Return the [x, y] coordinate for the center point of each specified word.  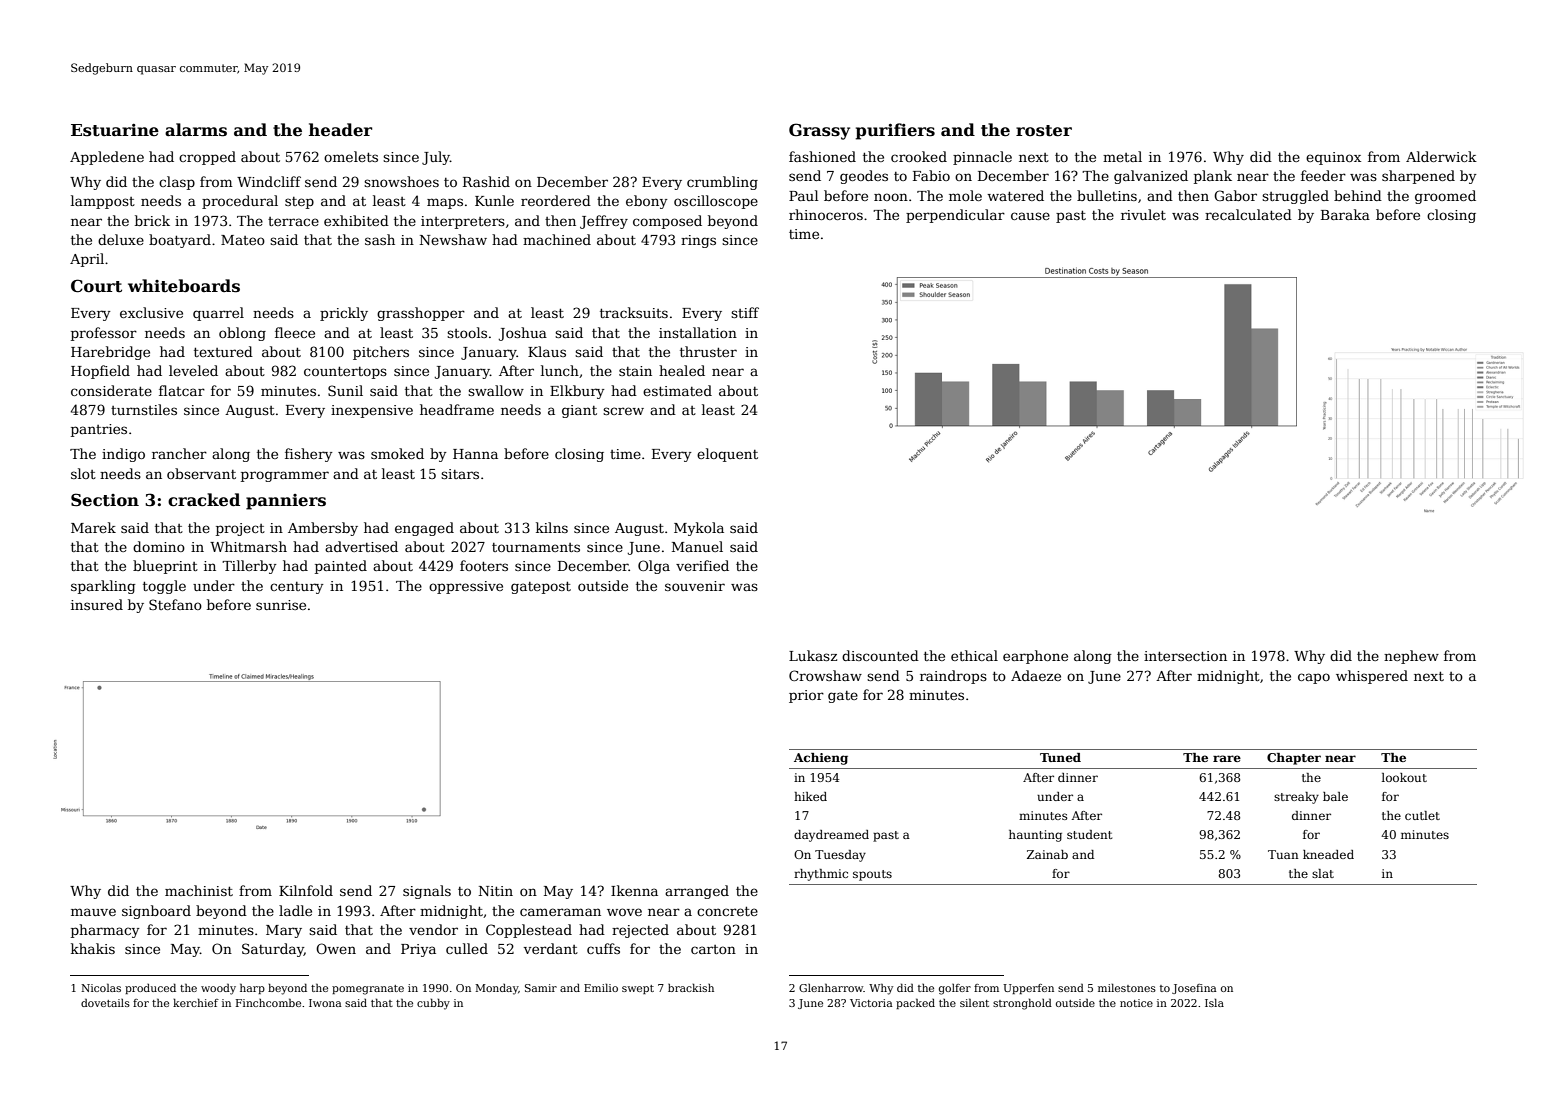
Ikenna [634, 890]
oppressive [466, 587]
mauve [93, 912]
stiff [745, 312]
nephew [1411, 657]
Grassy [819, 131]
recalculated [1248, 214]
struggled [1295, 197]
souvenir [695, 586]
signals [427, 892]
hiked [810, 796]
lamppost [103, 202]
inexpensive [372, 411]
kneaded [1328, 854]
